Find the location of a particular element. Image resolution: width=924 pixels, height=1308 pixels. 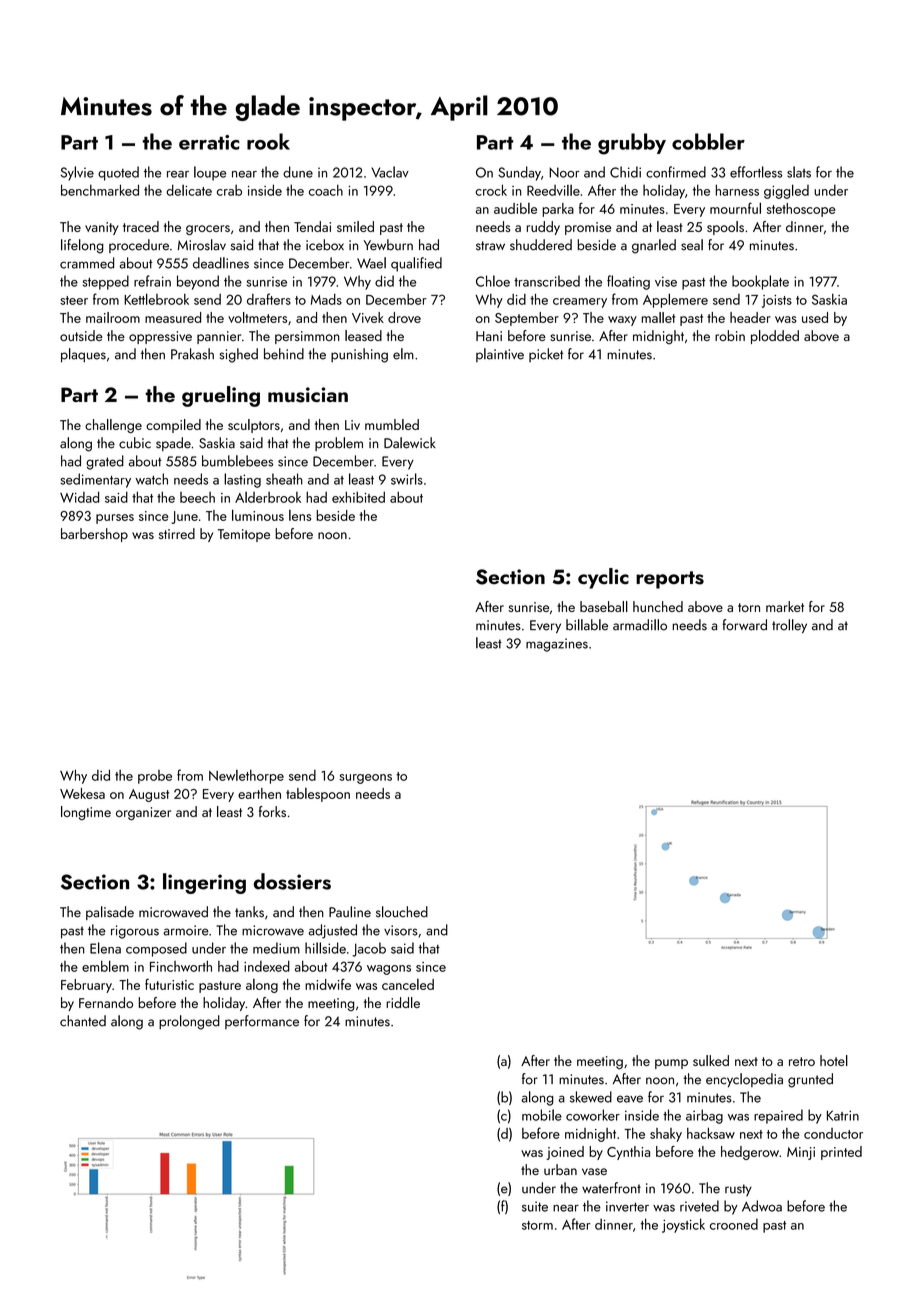

palisade is located at coordinates (110, 913).
